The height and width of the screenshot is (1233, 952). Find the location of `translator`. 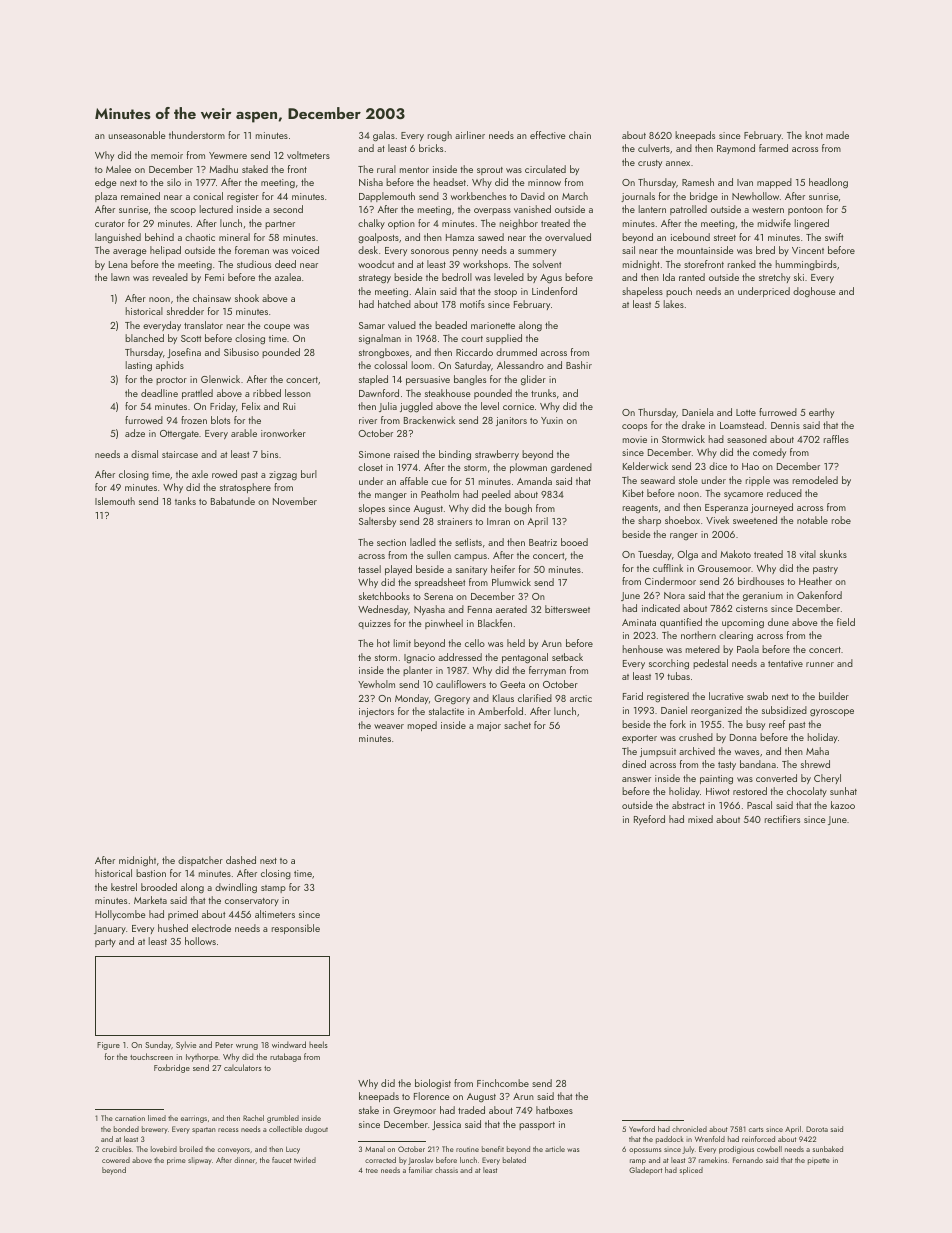

translator is located at coordinates (203, 325).
